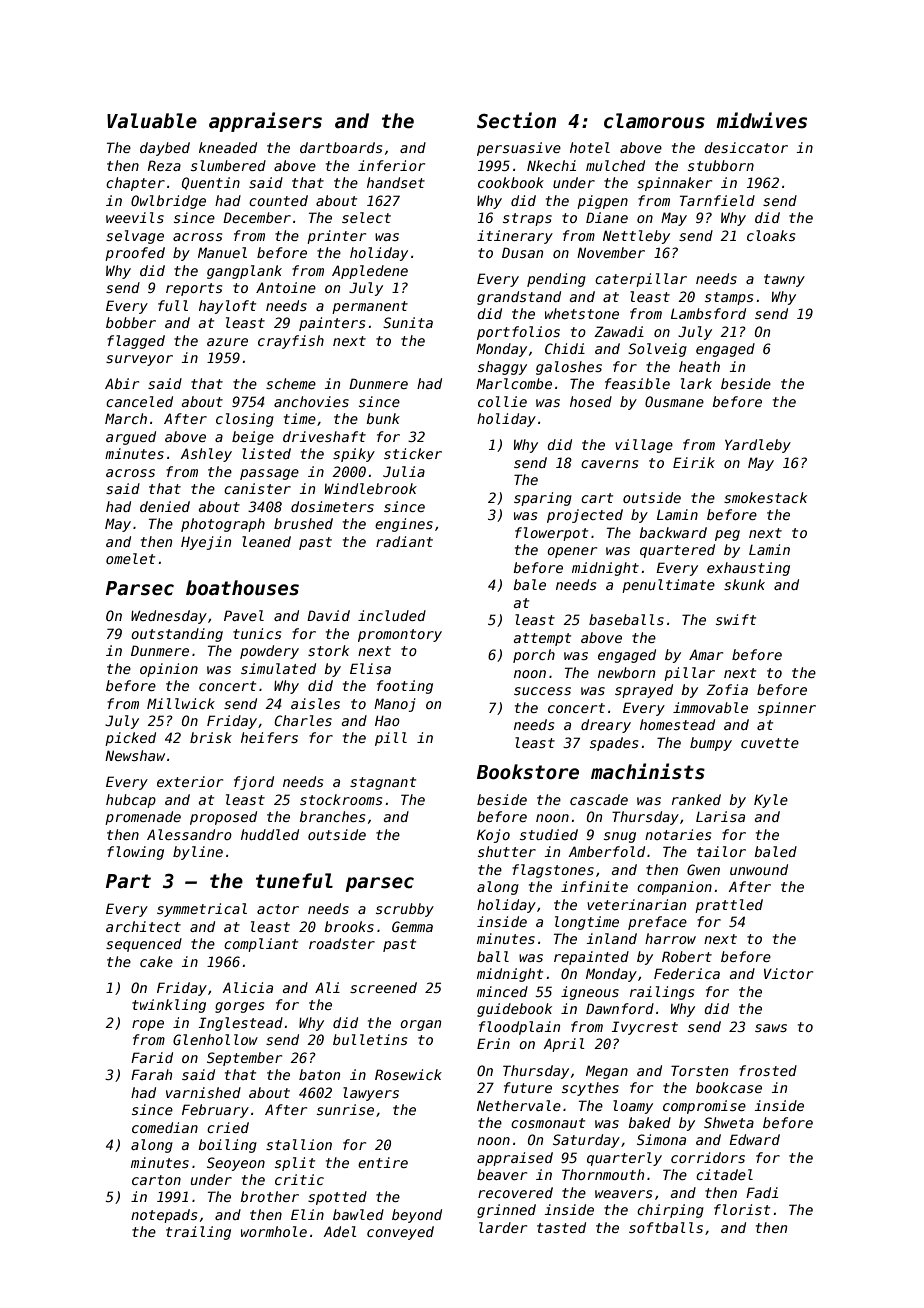 The width and height of the page is (924, 1308). I want to click on Millwick, so click(181, 703).
